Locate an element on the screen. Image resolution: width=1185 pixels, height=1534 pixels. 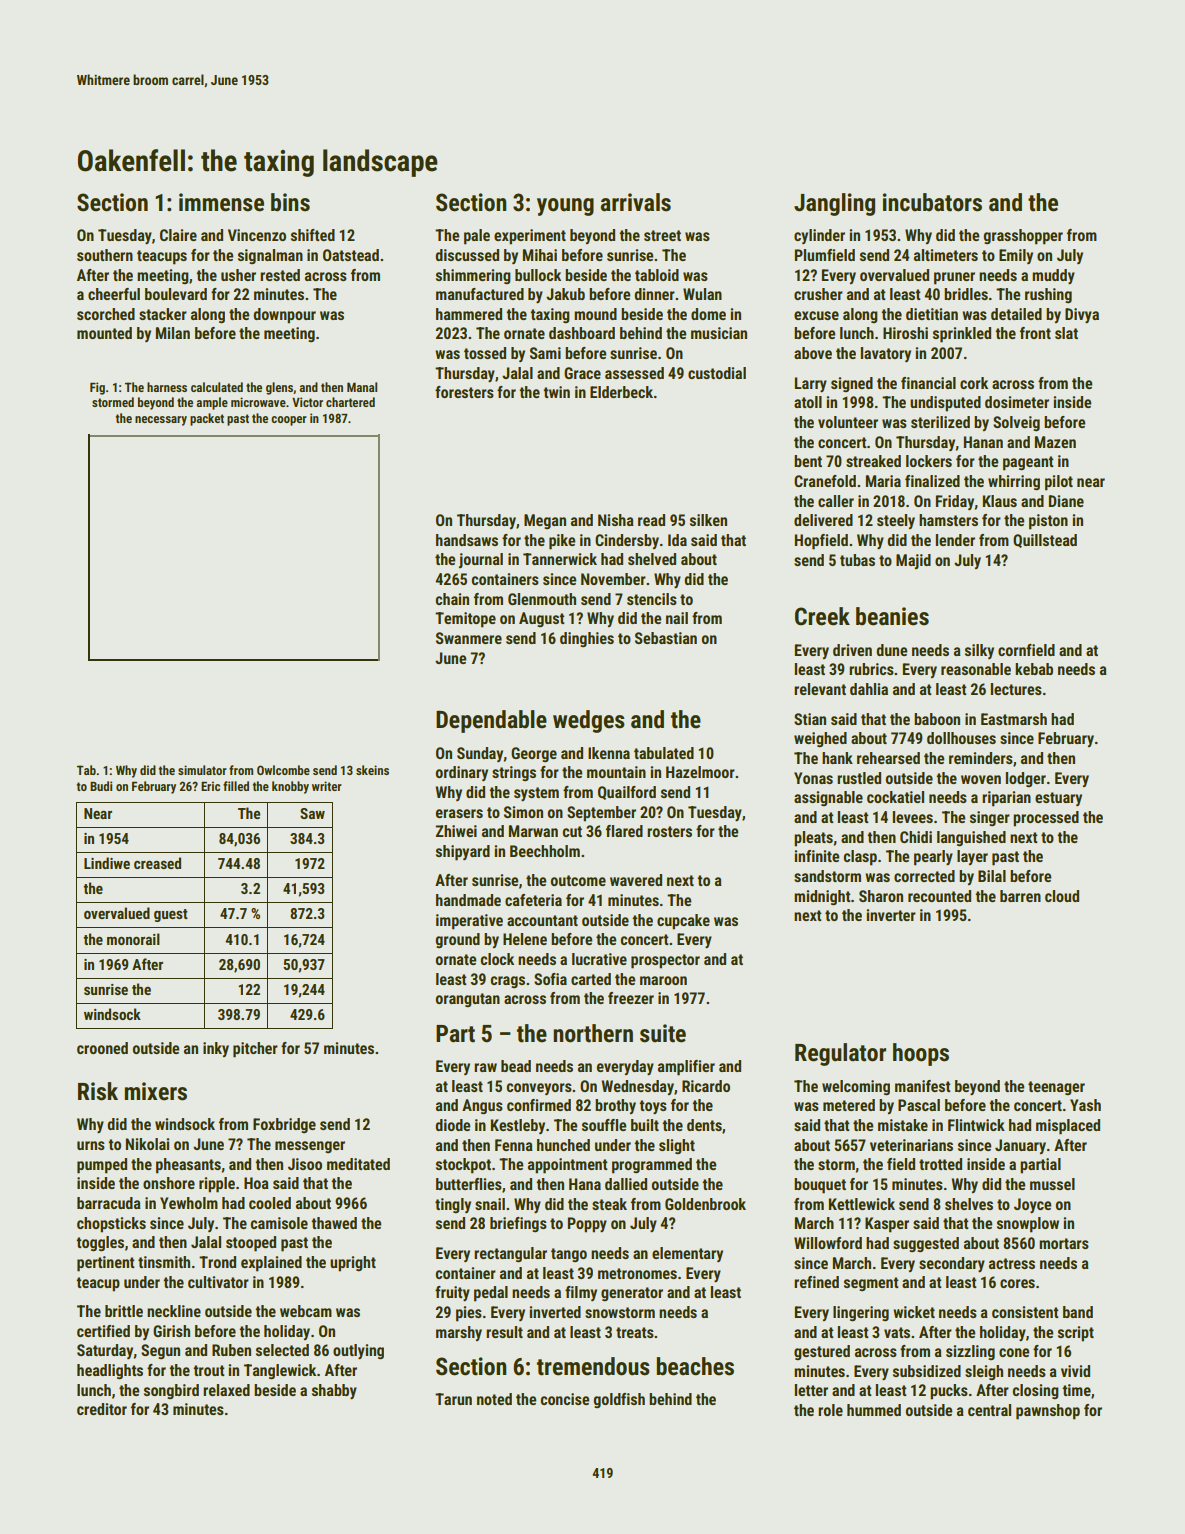
Quillstead is located at coordinates (1045, 541).
